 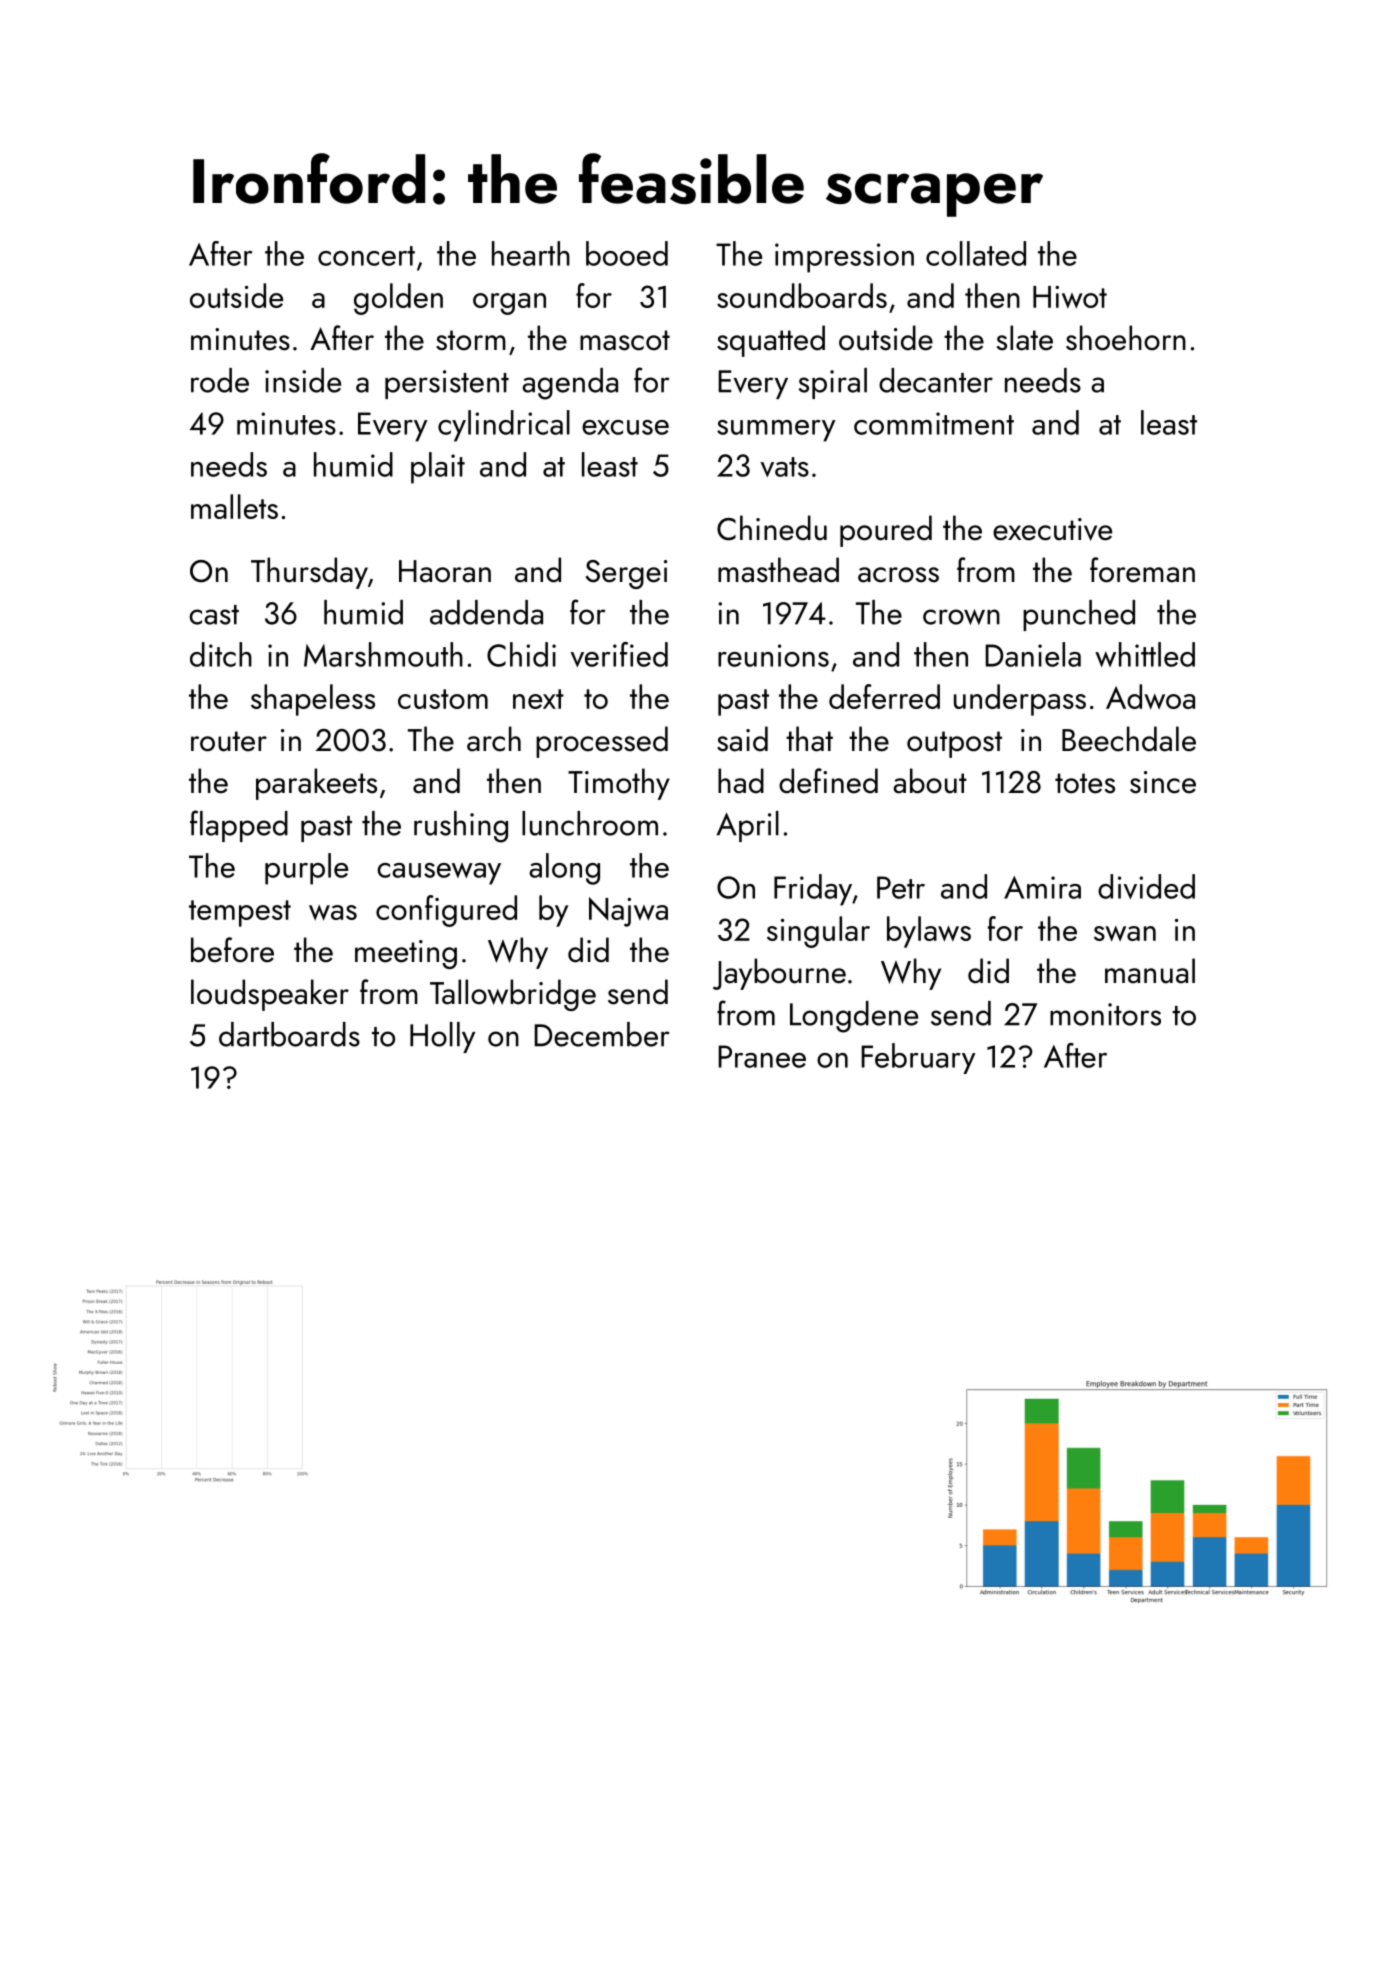 I want to click on concert, so click(x=366, y=256).
